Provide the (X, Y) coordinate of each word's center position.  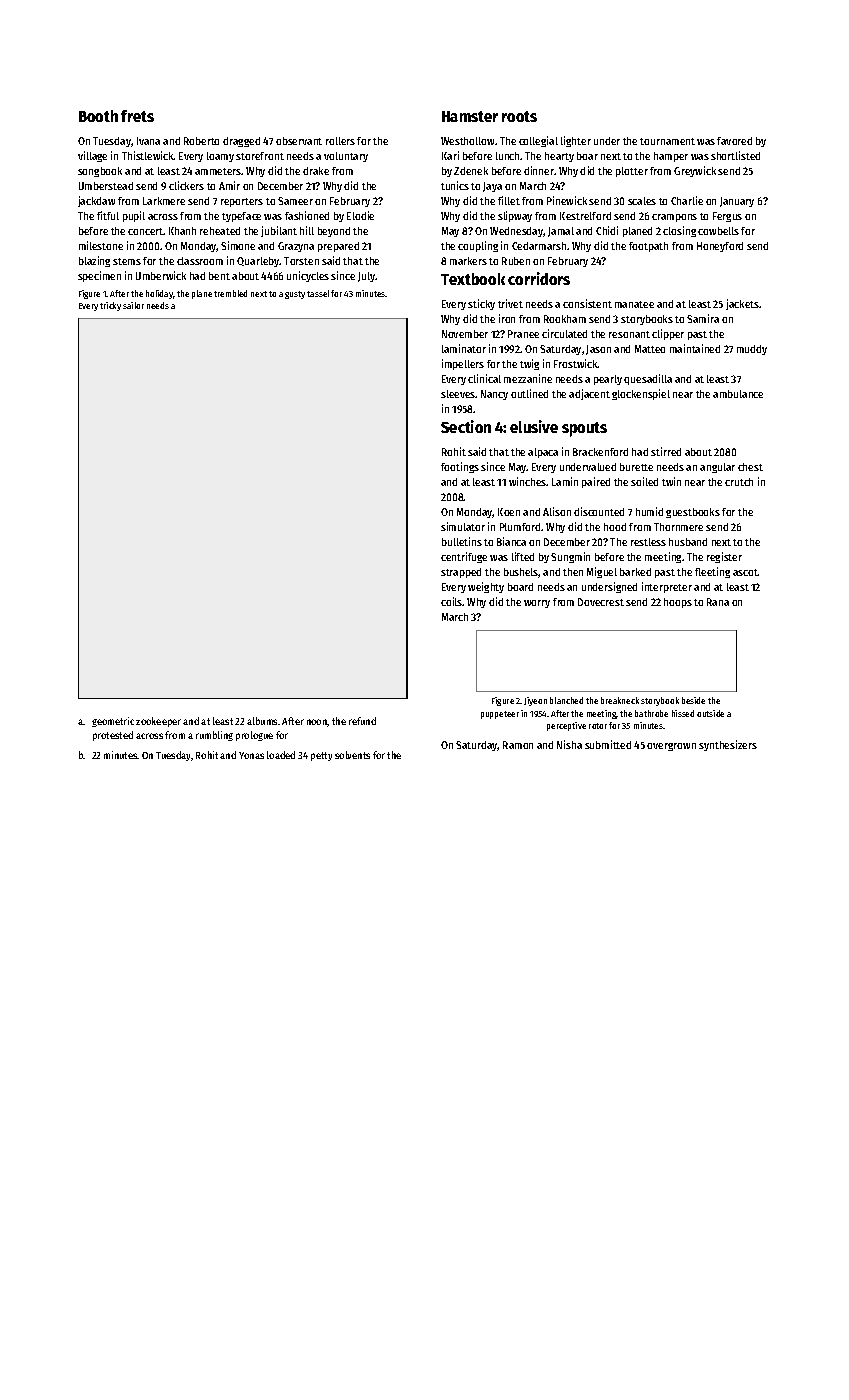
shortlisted (735, 155)
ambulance (738, 394)
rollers (340, 141)
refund (362, 721)
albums (262, 721)
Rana (718, 602)
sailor (133, 305)
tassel (318, 293)
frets (137, 116)
